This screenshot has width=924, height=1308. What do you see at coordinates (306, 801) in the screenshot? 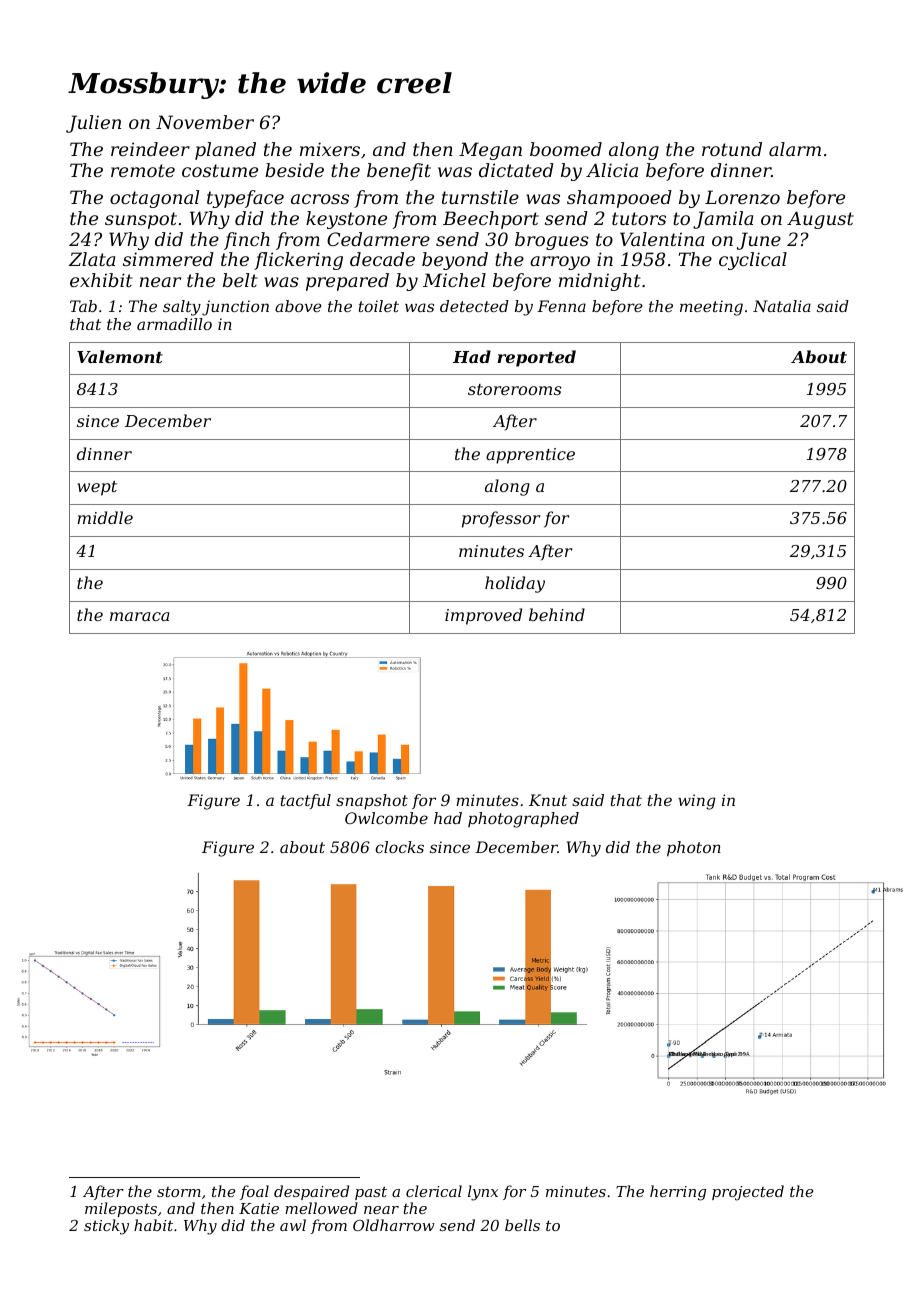
I see `tactful` at bounding box center [306, 801].
